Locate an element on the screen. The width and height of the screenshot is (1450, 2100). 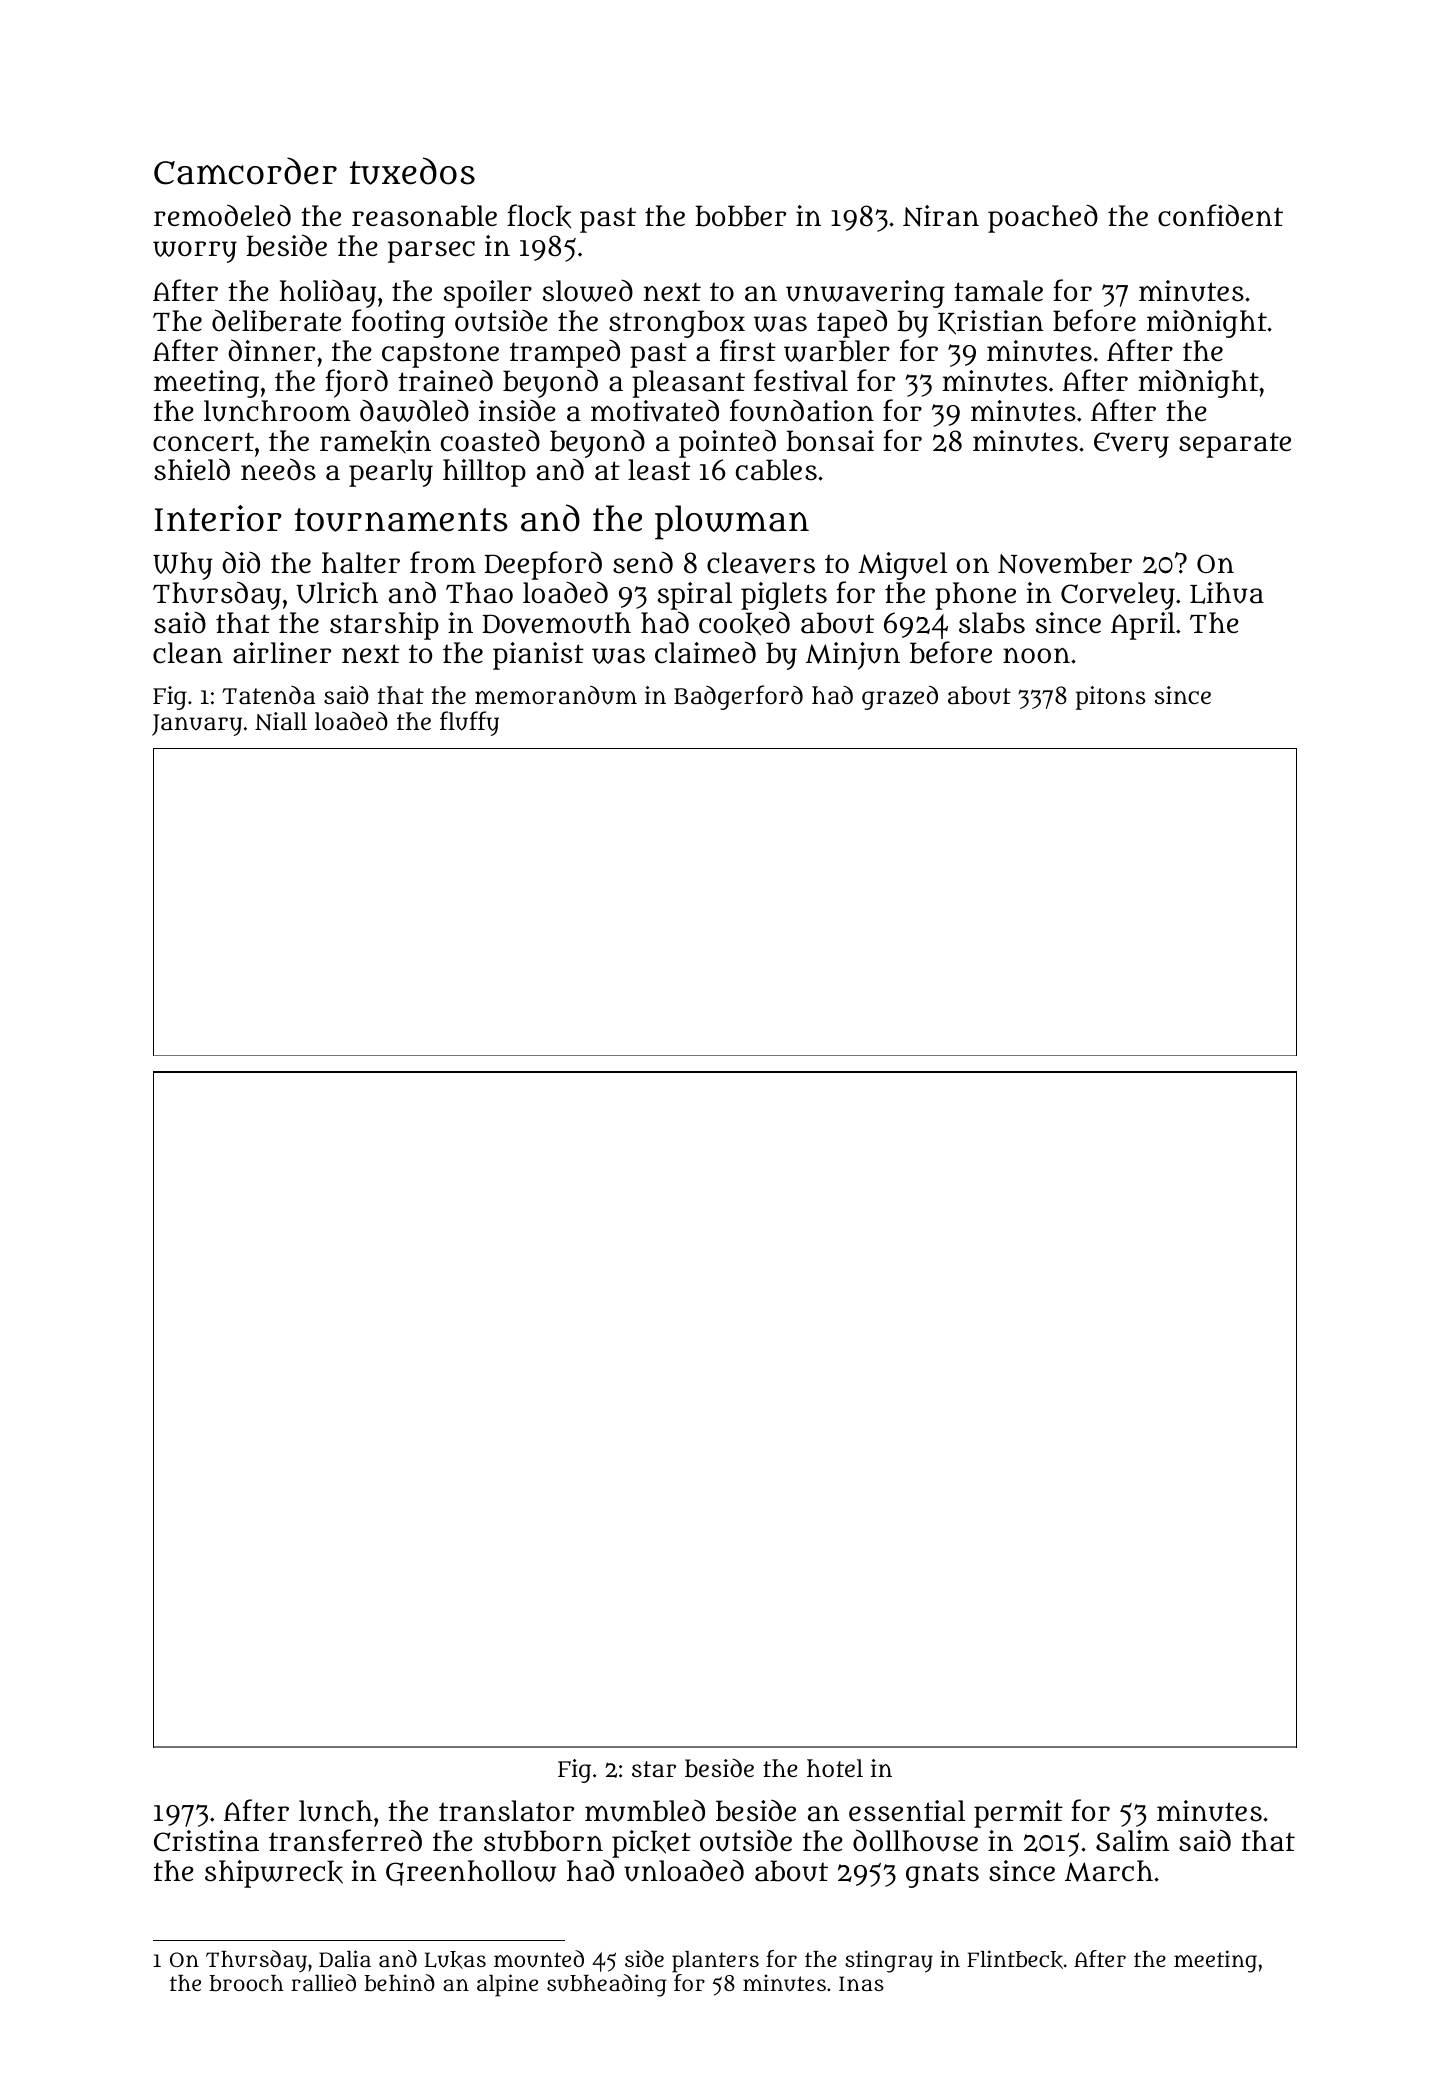
Cristina is located at coordinates (206, 1841).
